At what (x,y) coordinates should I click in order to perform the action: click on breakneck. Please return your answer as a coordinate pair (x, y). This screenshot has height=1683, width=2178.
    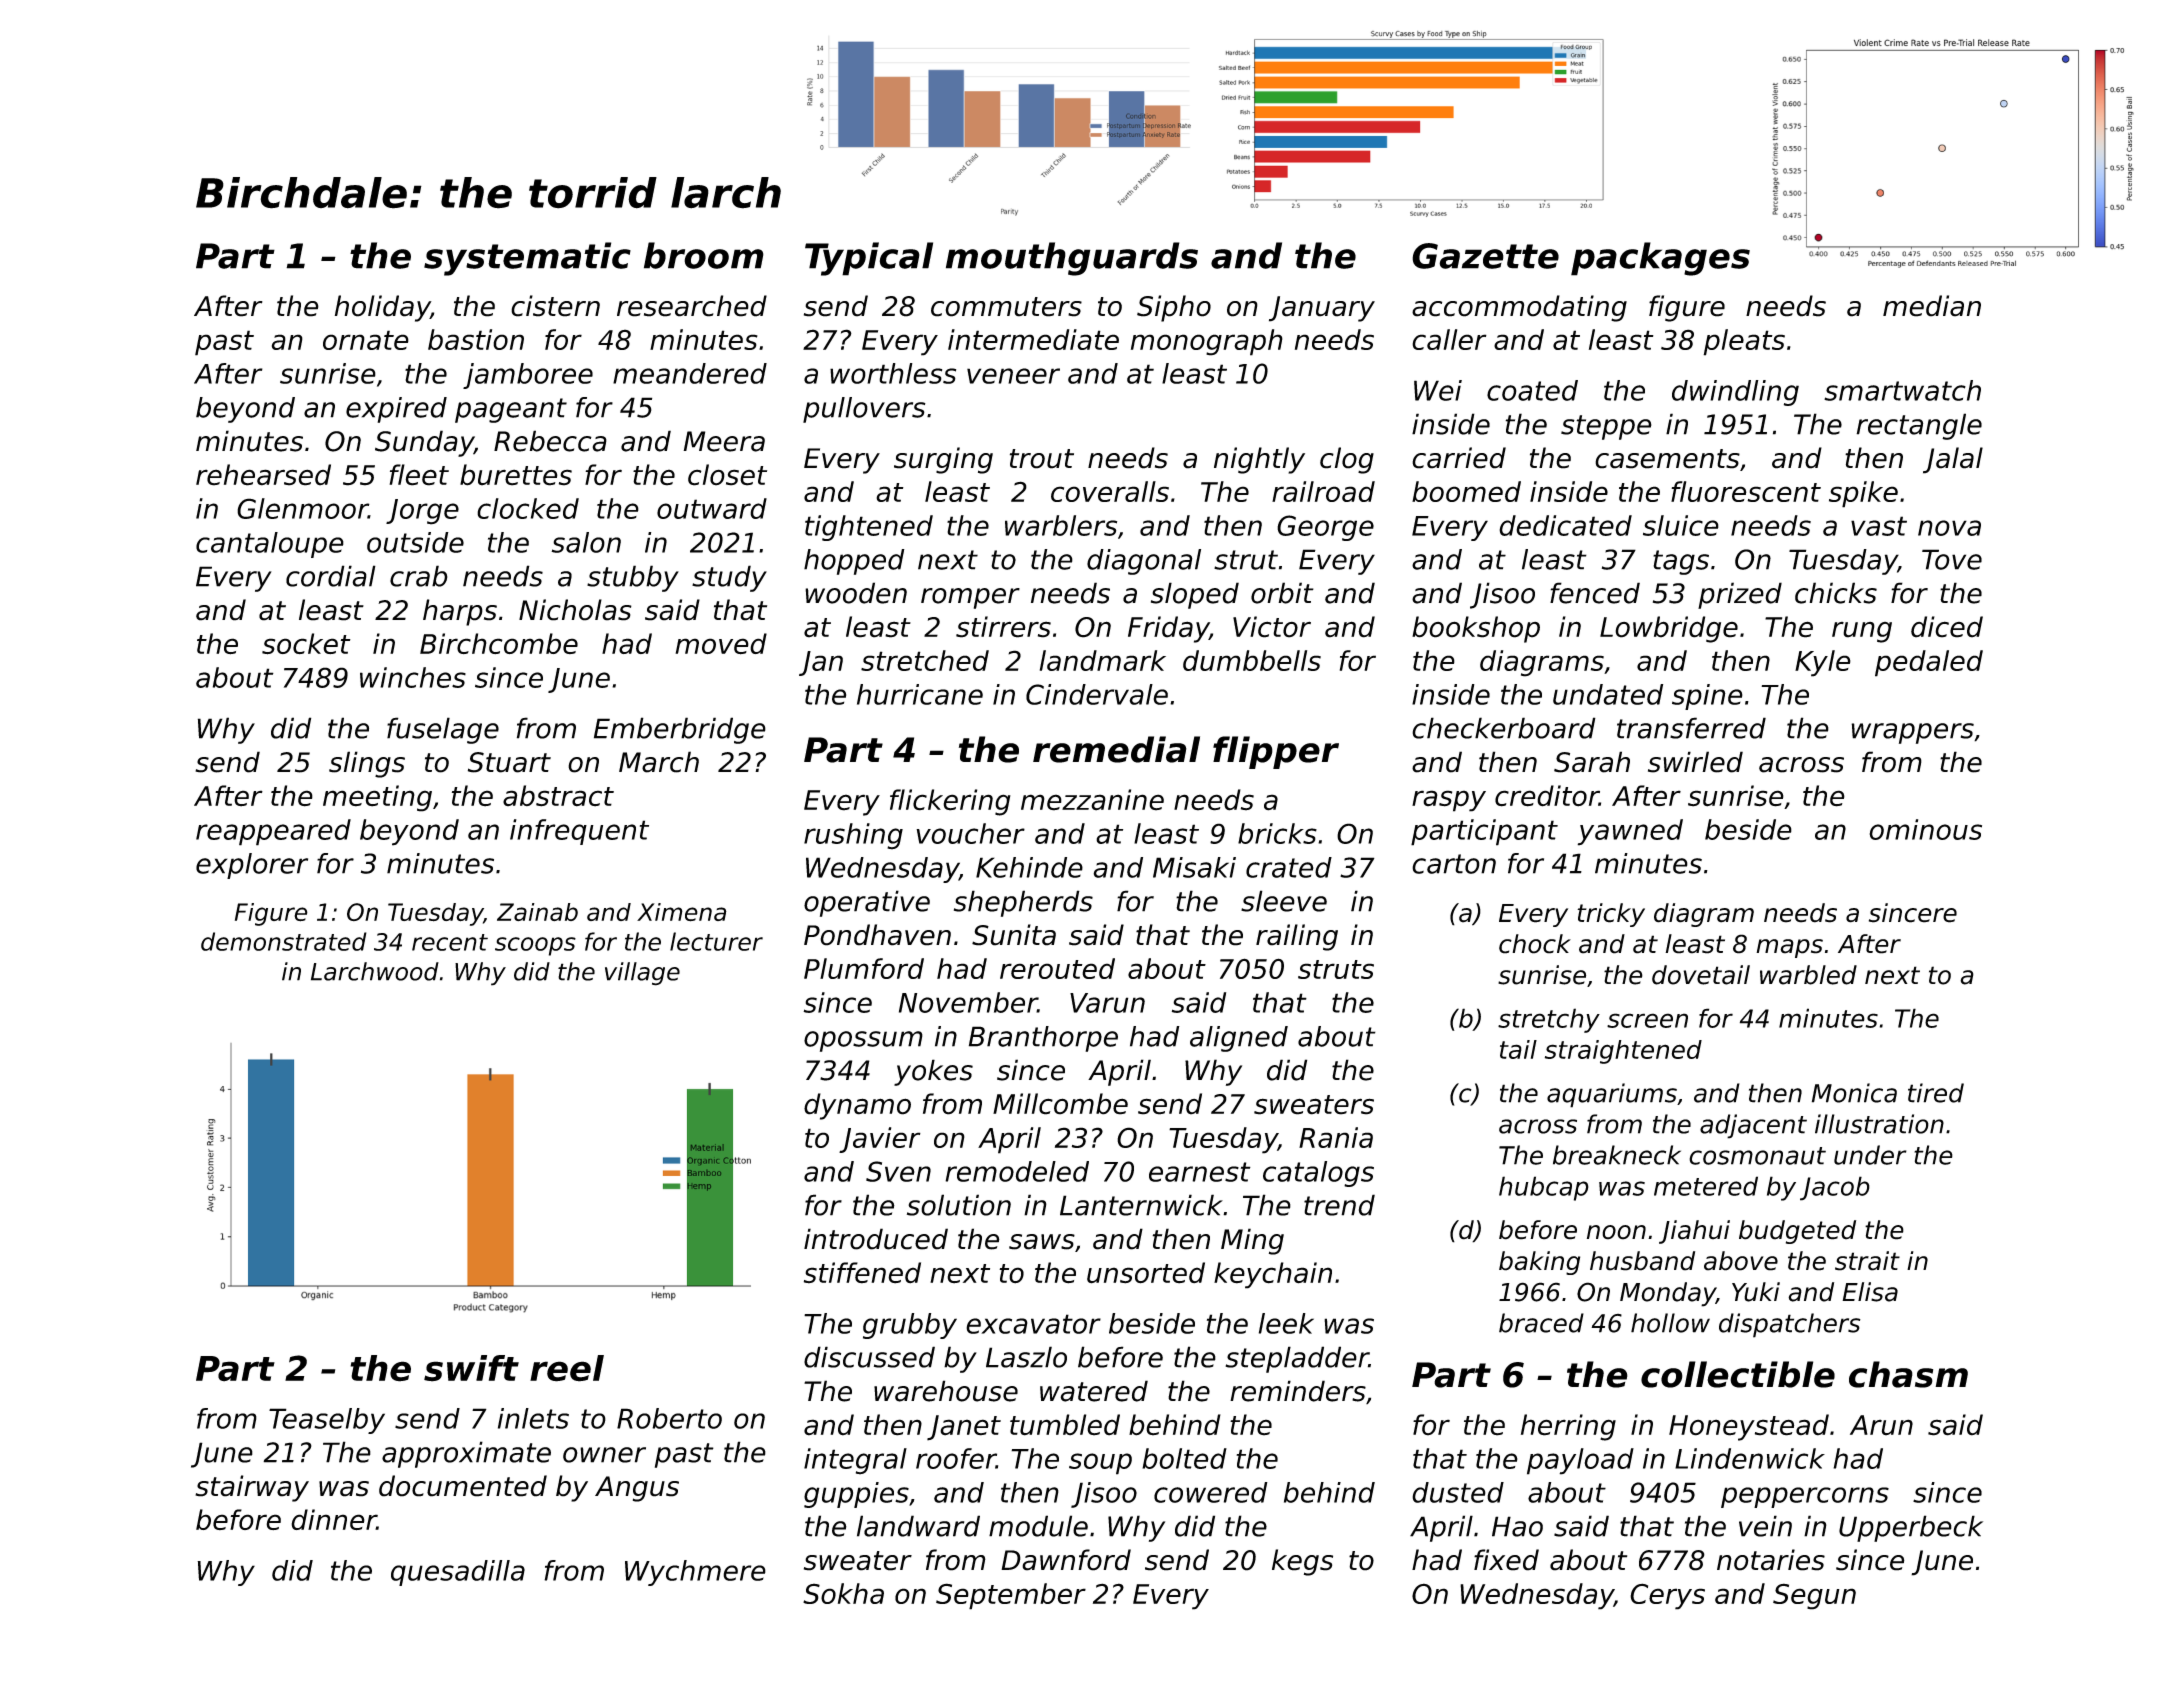
    Looking at the image, I should click on (1617, 1155).
